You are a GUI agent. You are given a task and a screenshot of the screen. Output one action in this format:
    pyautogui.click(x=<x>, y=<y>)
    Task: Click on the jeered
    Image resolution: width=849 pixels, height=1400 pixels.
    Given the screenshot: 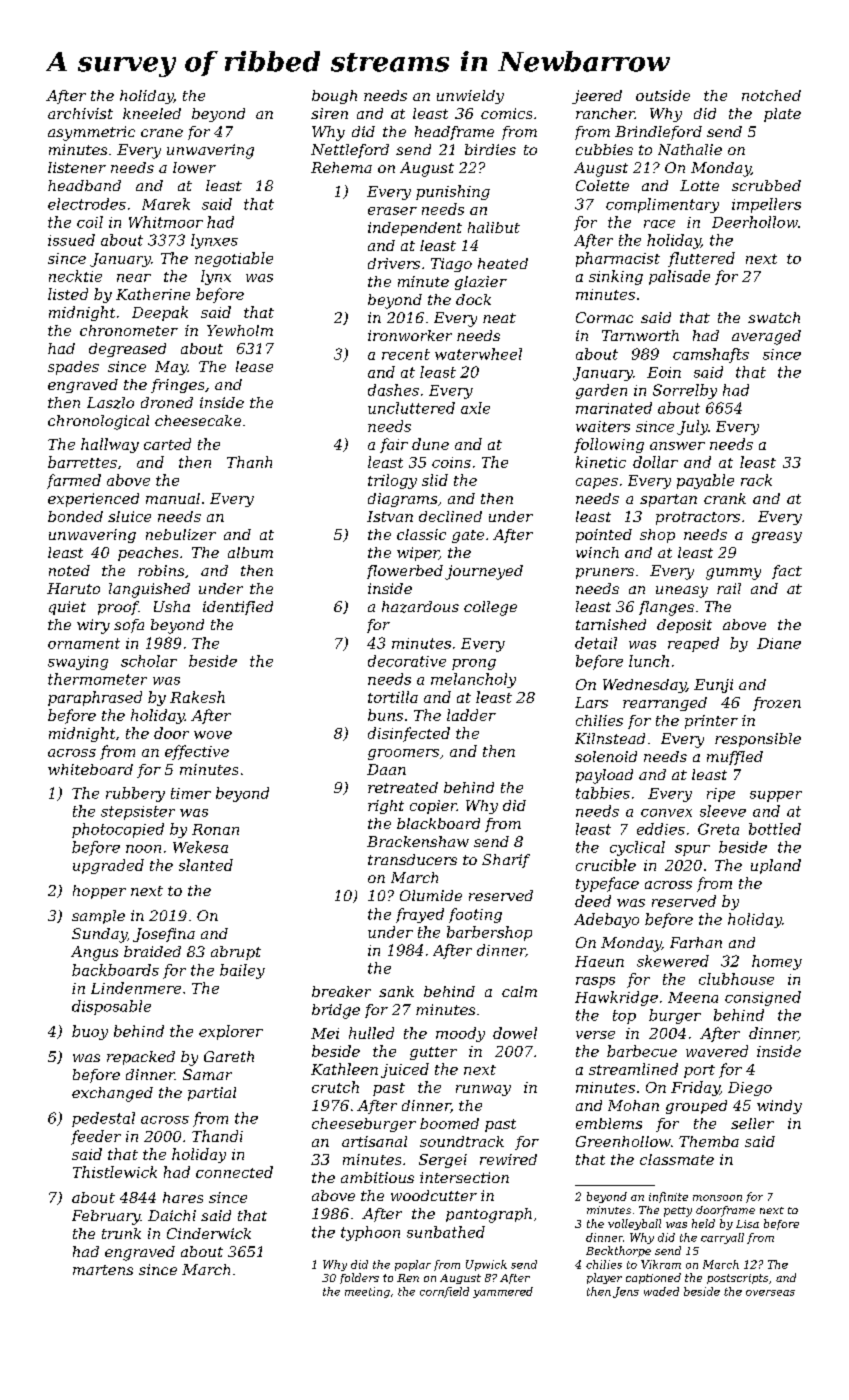 What is the action you would take?
    pyautogui.click(x=597, y=97)
